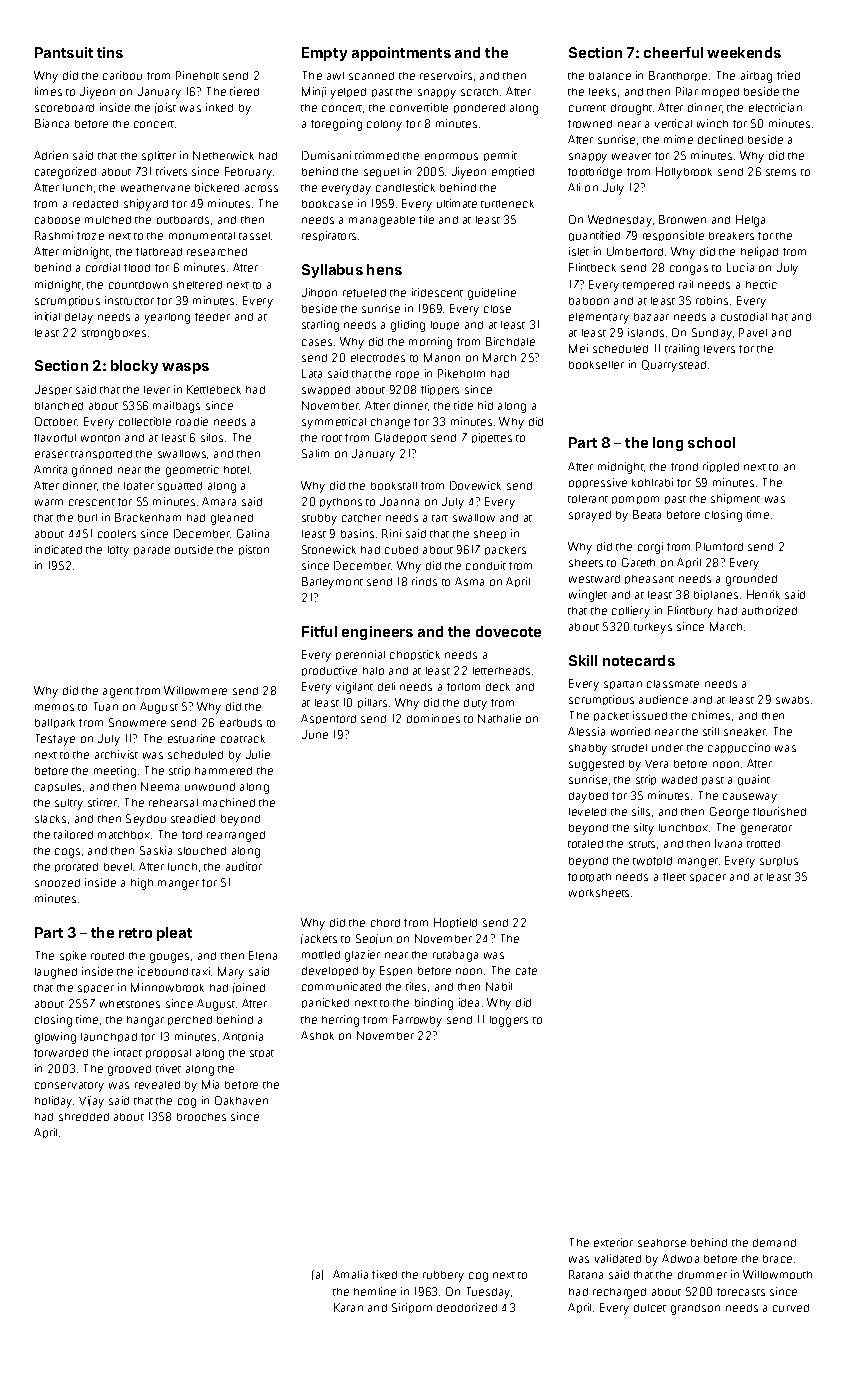  What do you see at coordinates (744, 52) in the image?
I see `weekends` at bounding box center [744, 52].
